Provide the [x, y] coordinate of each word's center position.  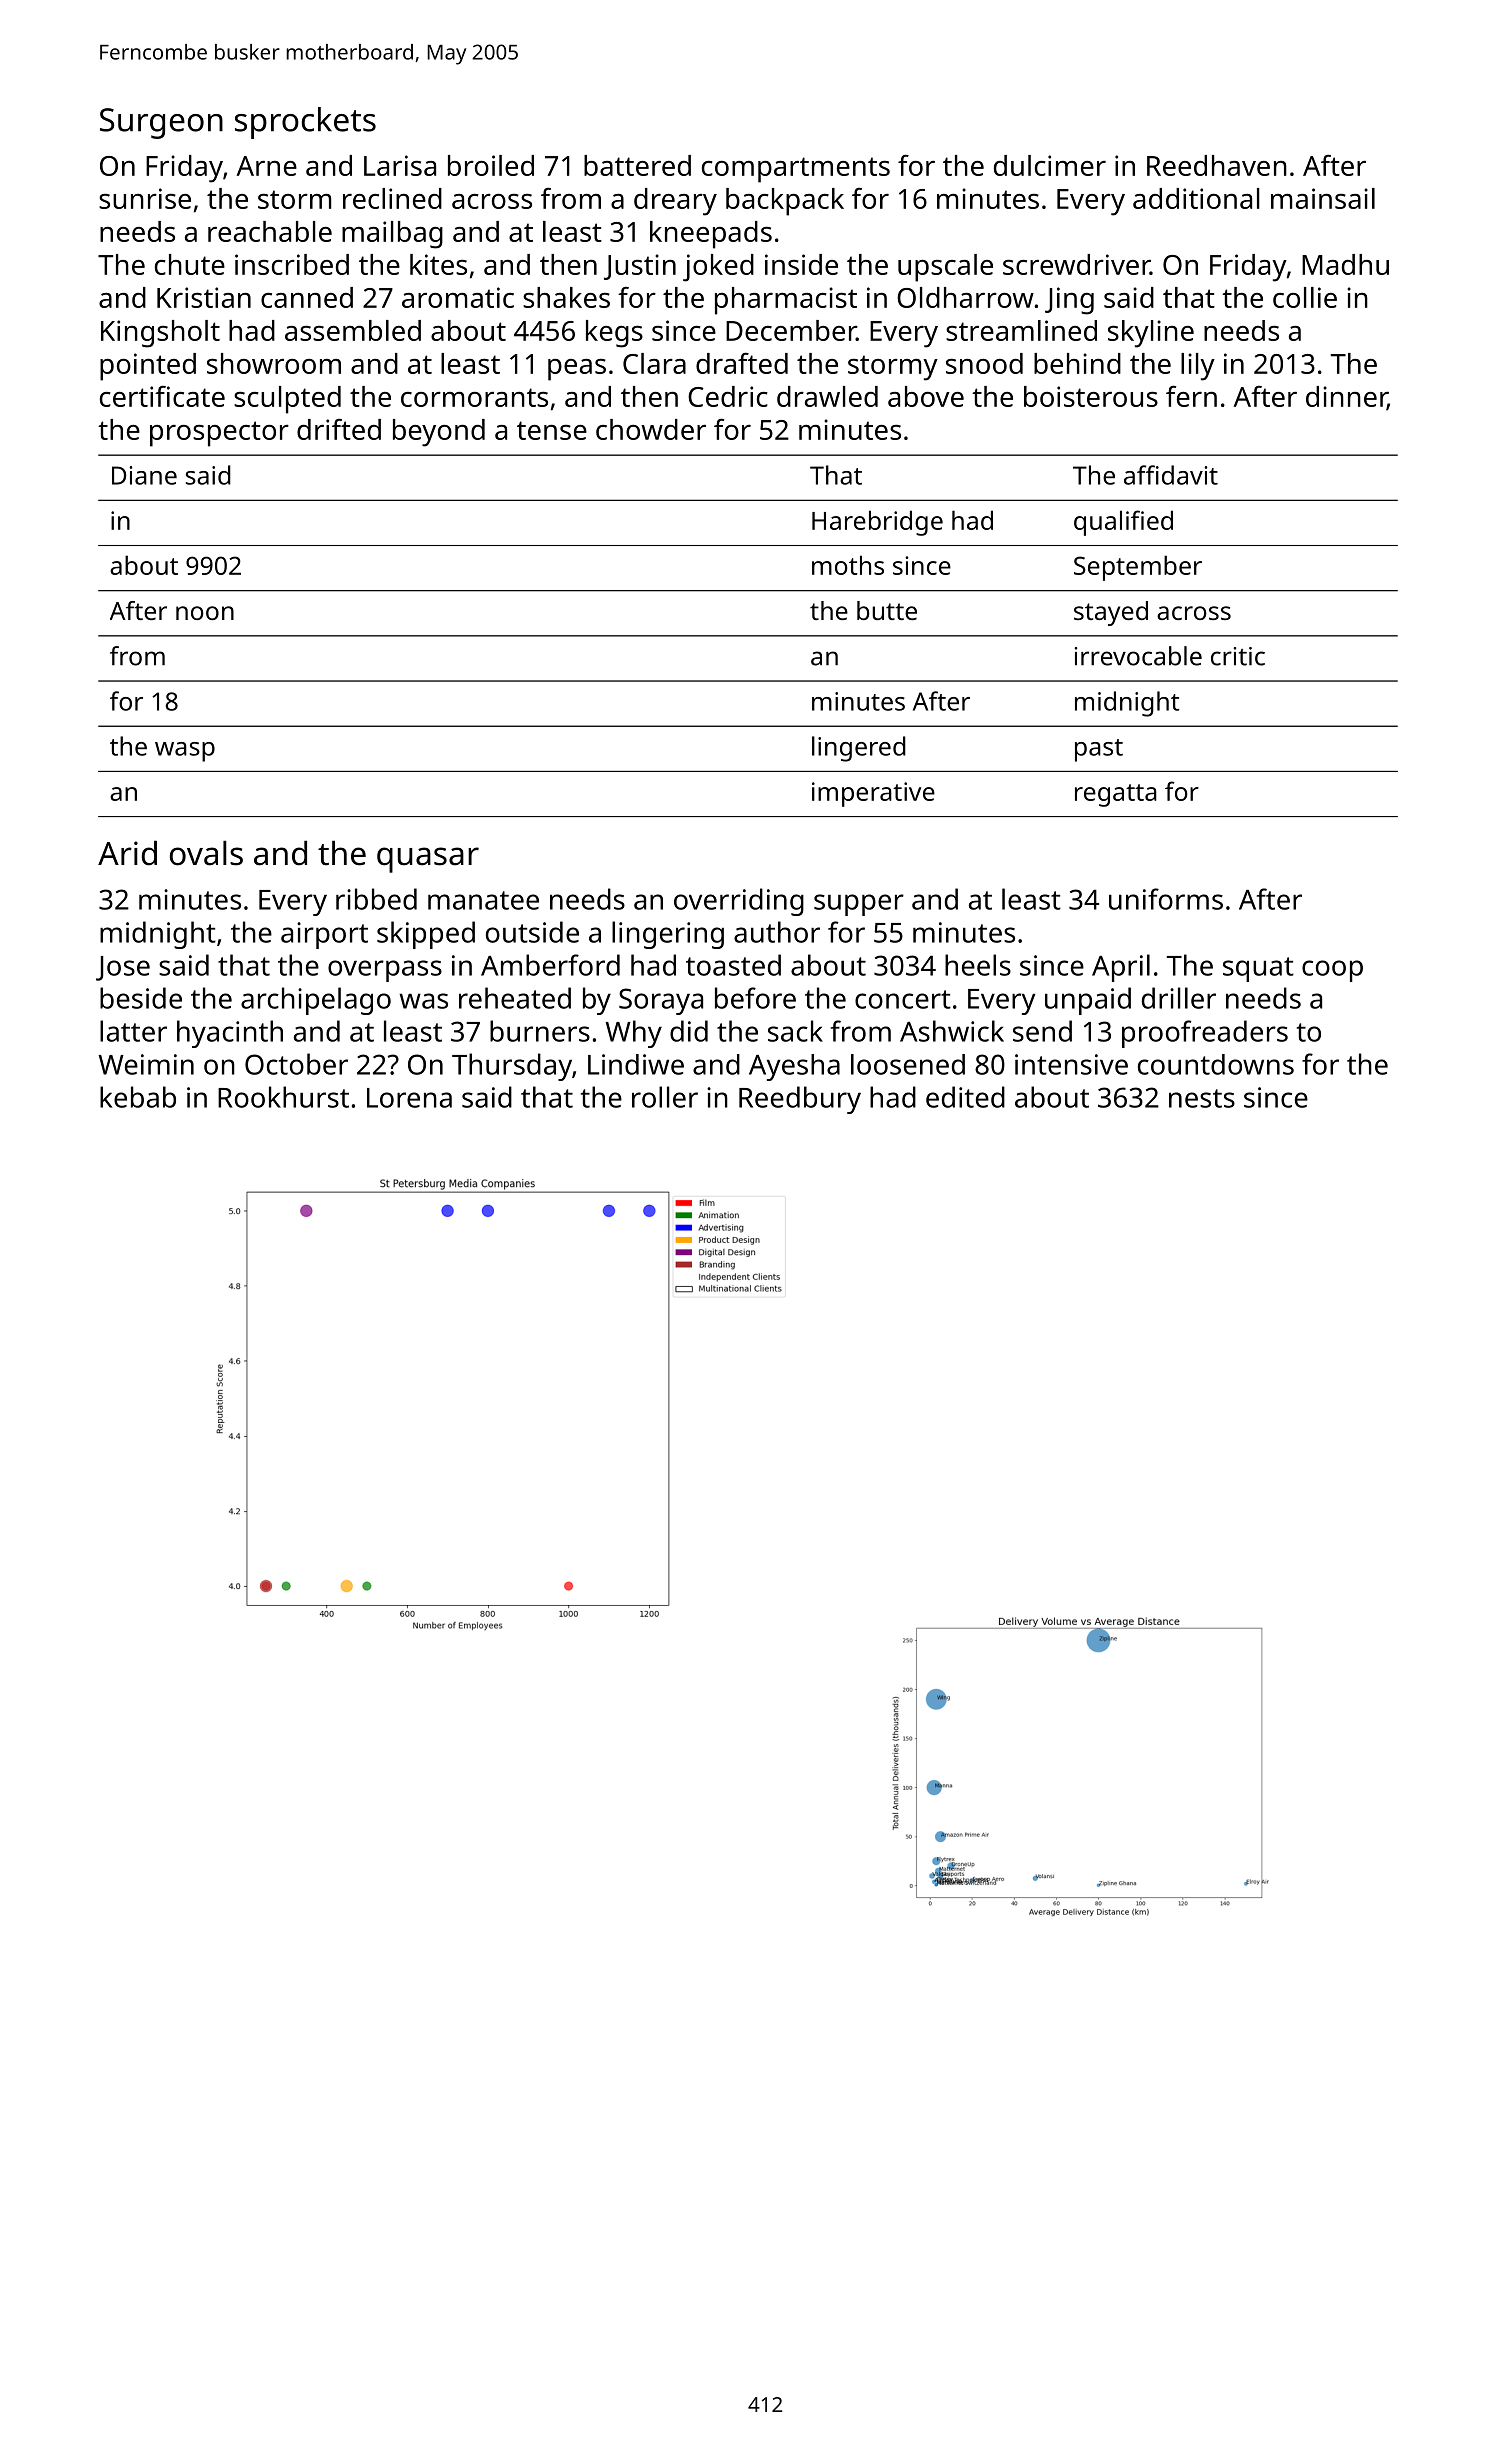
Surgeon [161, 123]
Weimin [146, 1064]
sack [795, 1031]
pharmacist [786, 301]
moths [848, 565]
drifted [339, 429]
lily [1198, 367]
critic [1238, 656]
